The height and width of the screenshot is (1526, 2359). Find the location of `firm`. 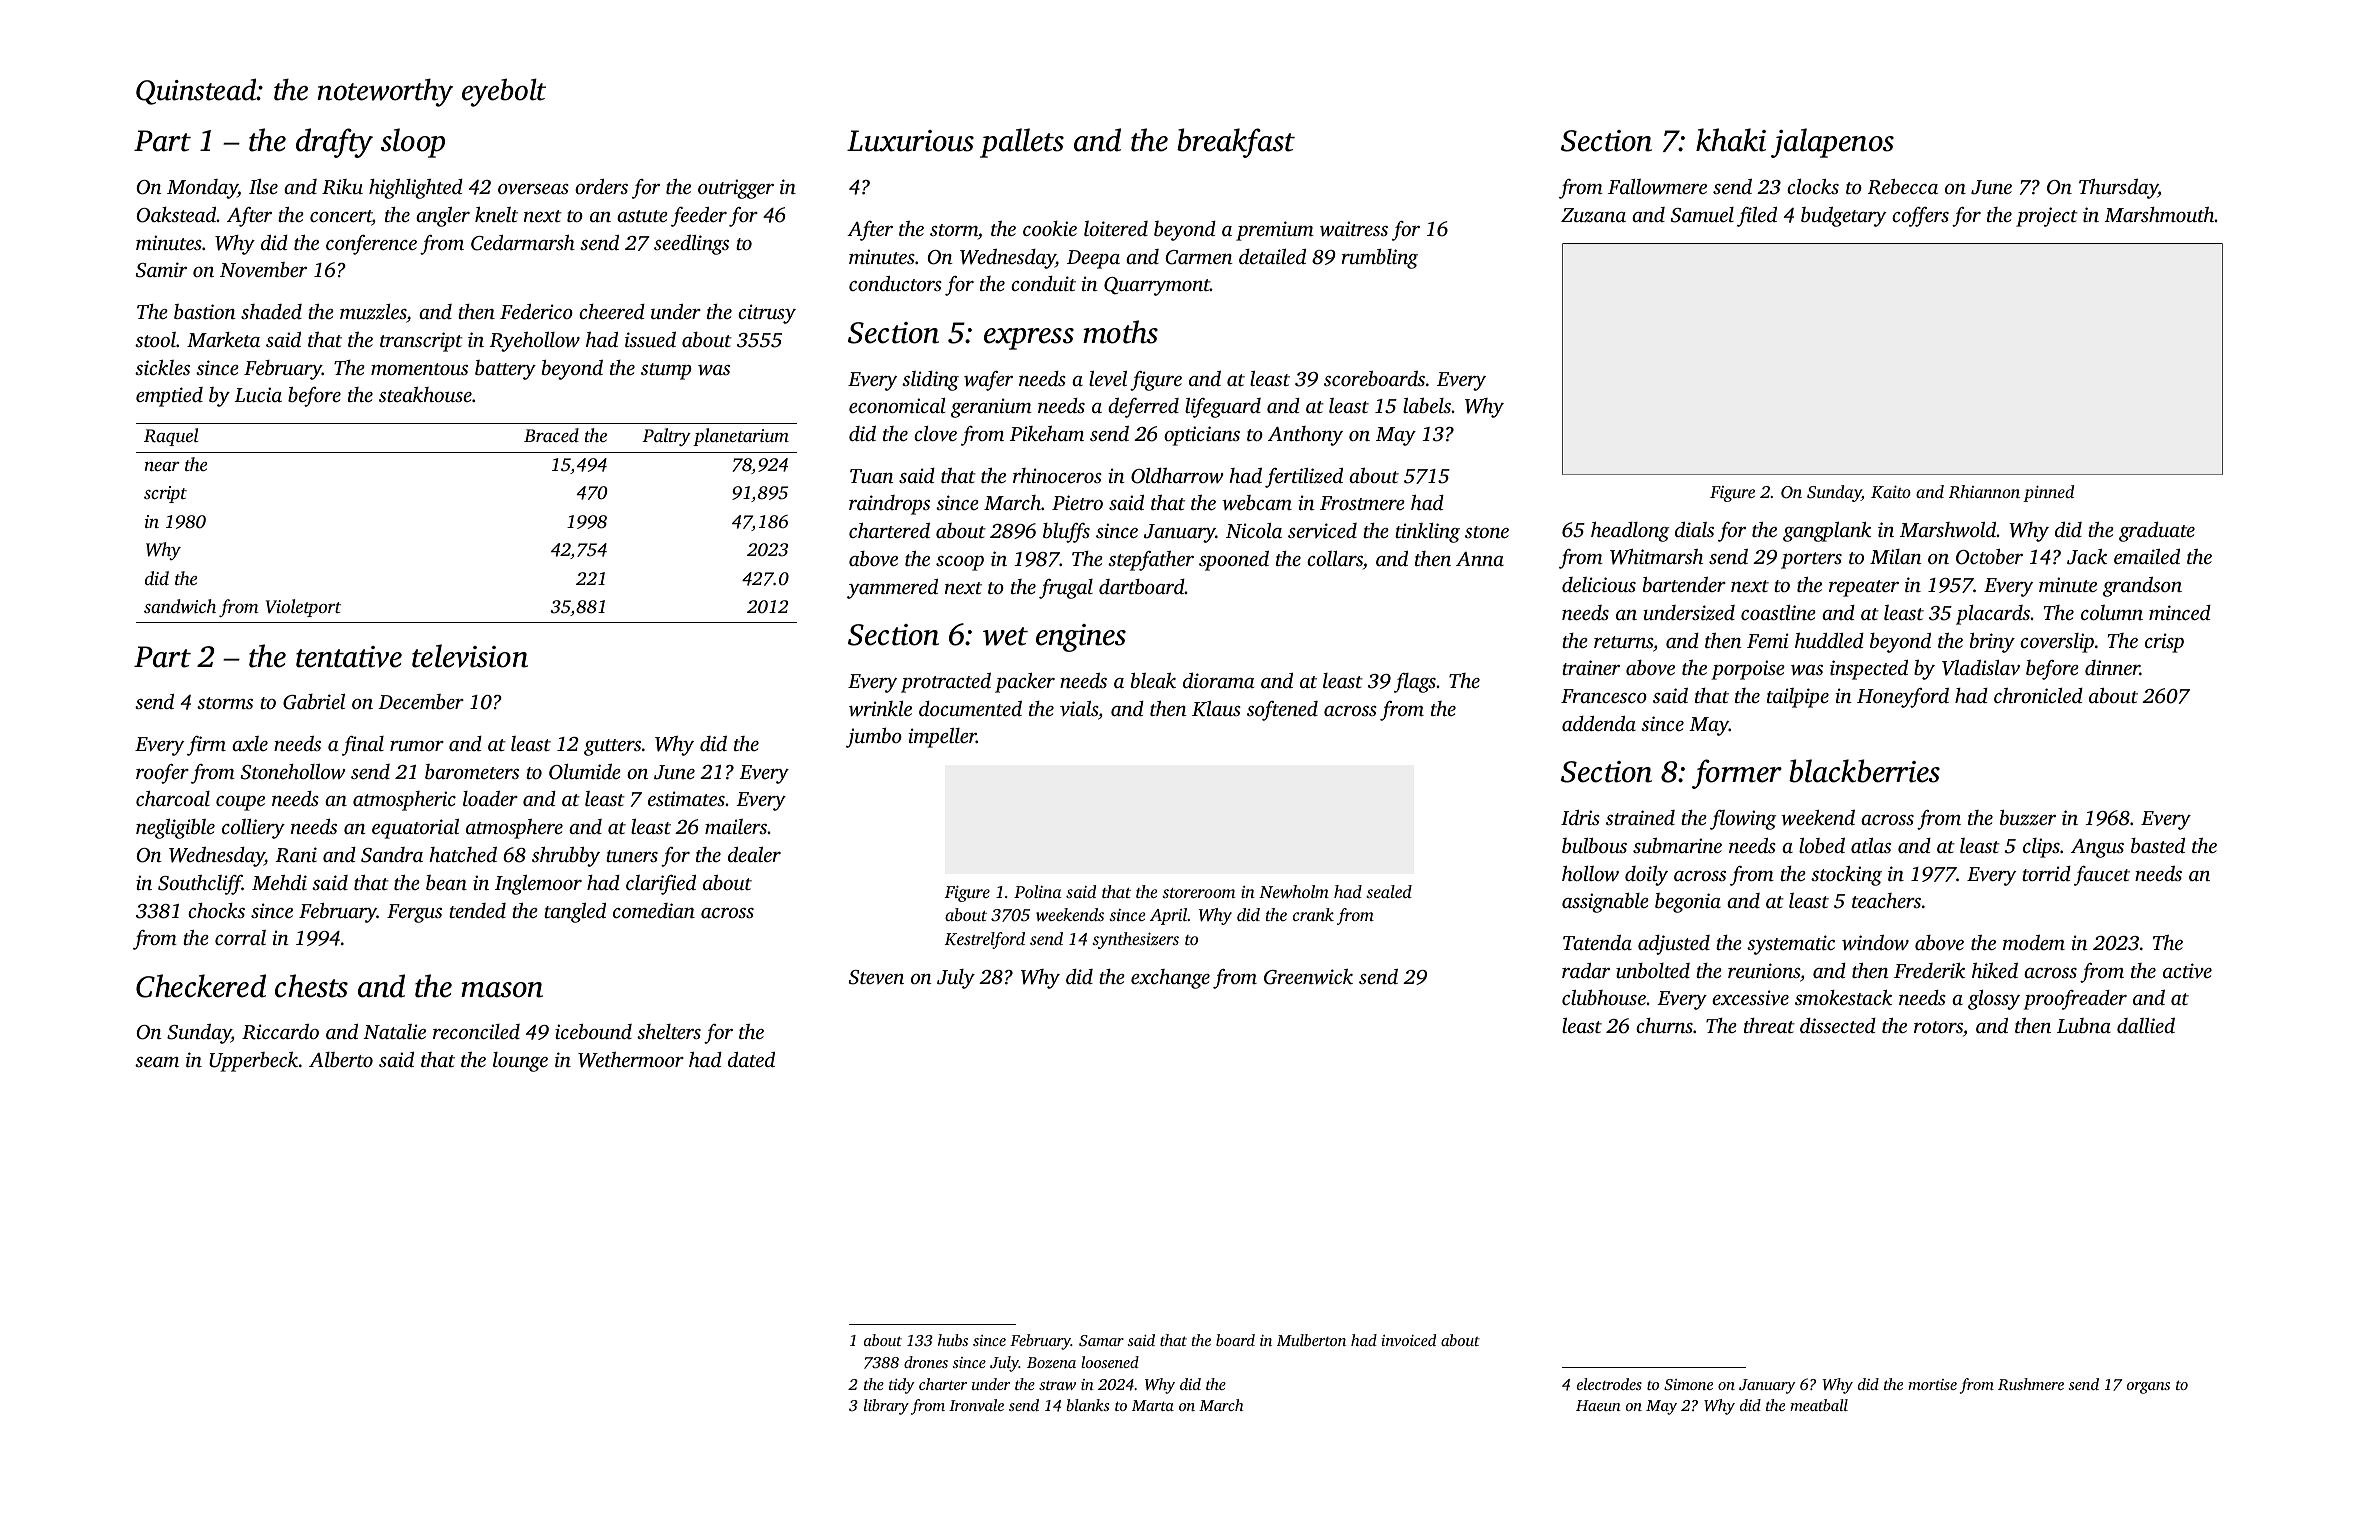

firm is located at coordinates (206, 746).
